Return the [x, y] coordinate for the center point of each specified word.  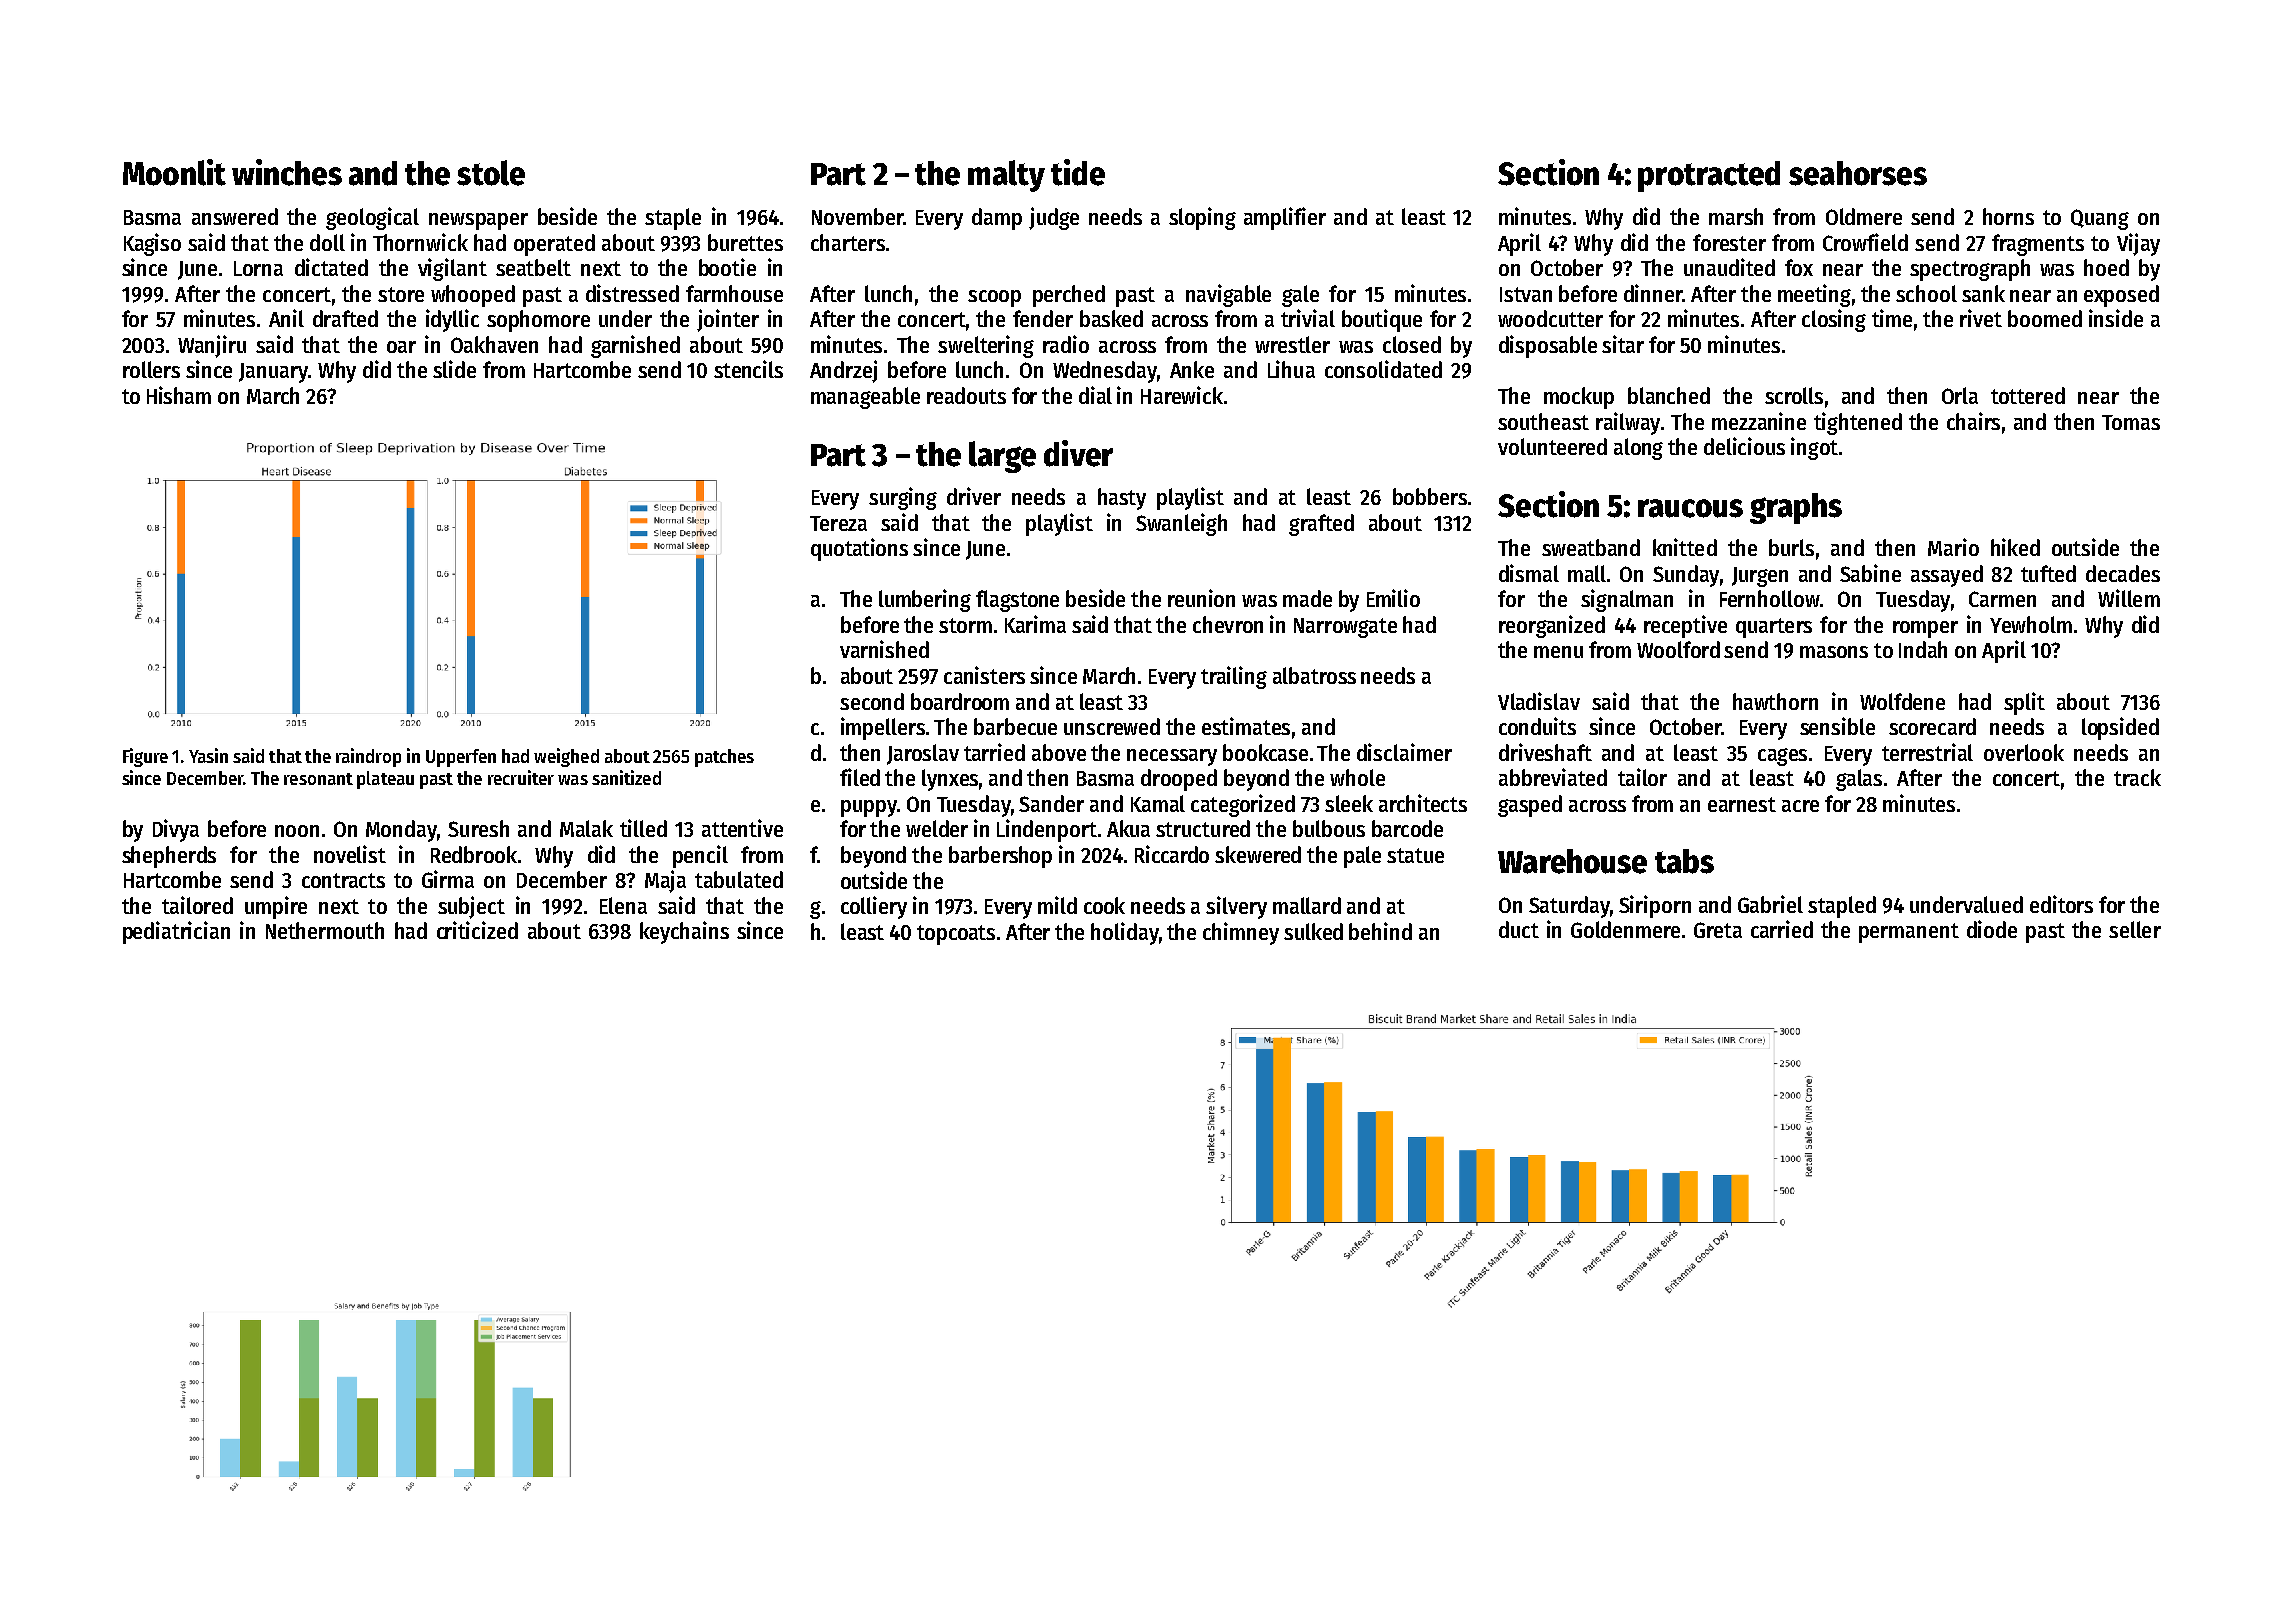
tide [1078, 172]
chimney [1241, 933]
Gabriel [1770, 904]
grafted [1321, 525]
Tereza [838, 523]
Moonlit [174, 172]
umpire [276, 907]
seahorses [1858, 173]
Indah [1923, 649]
